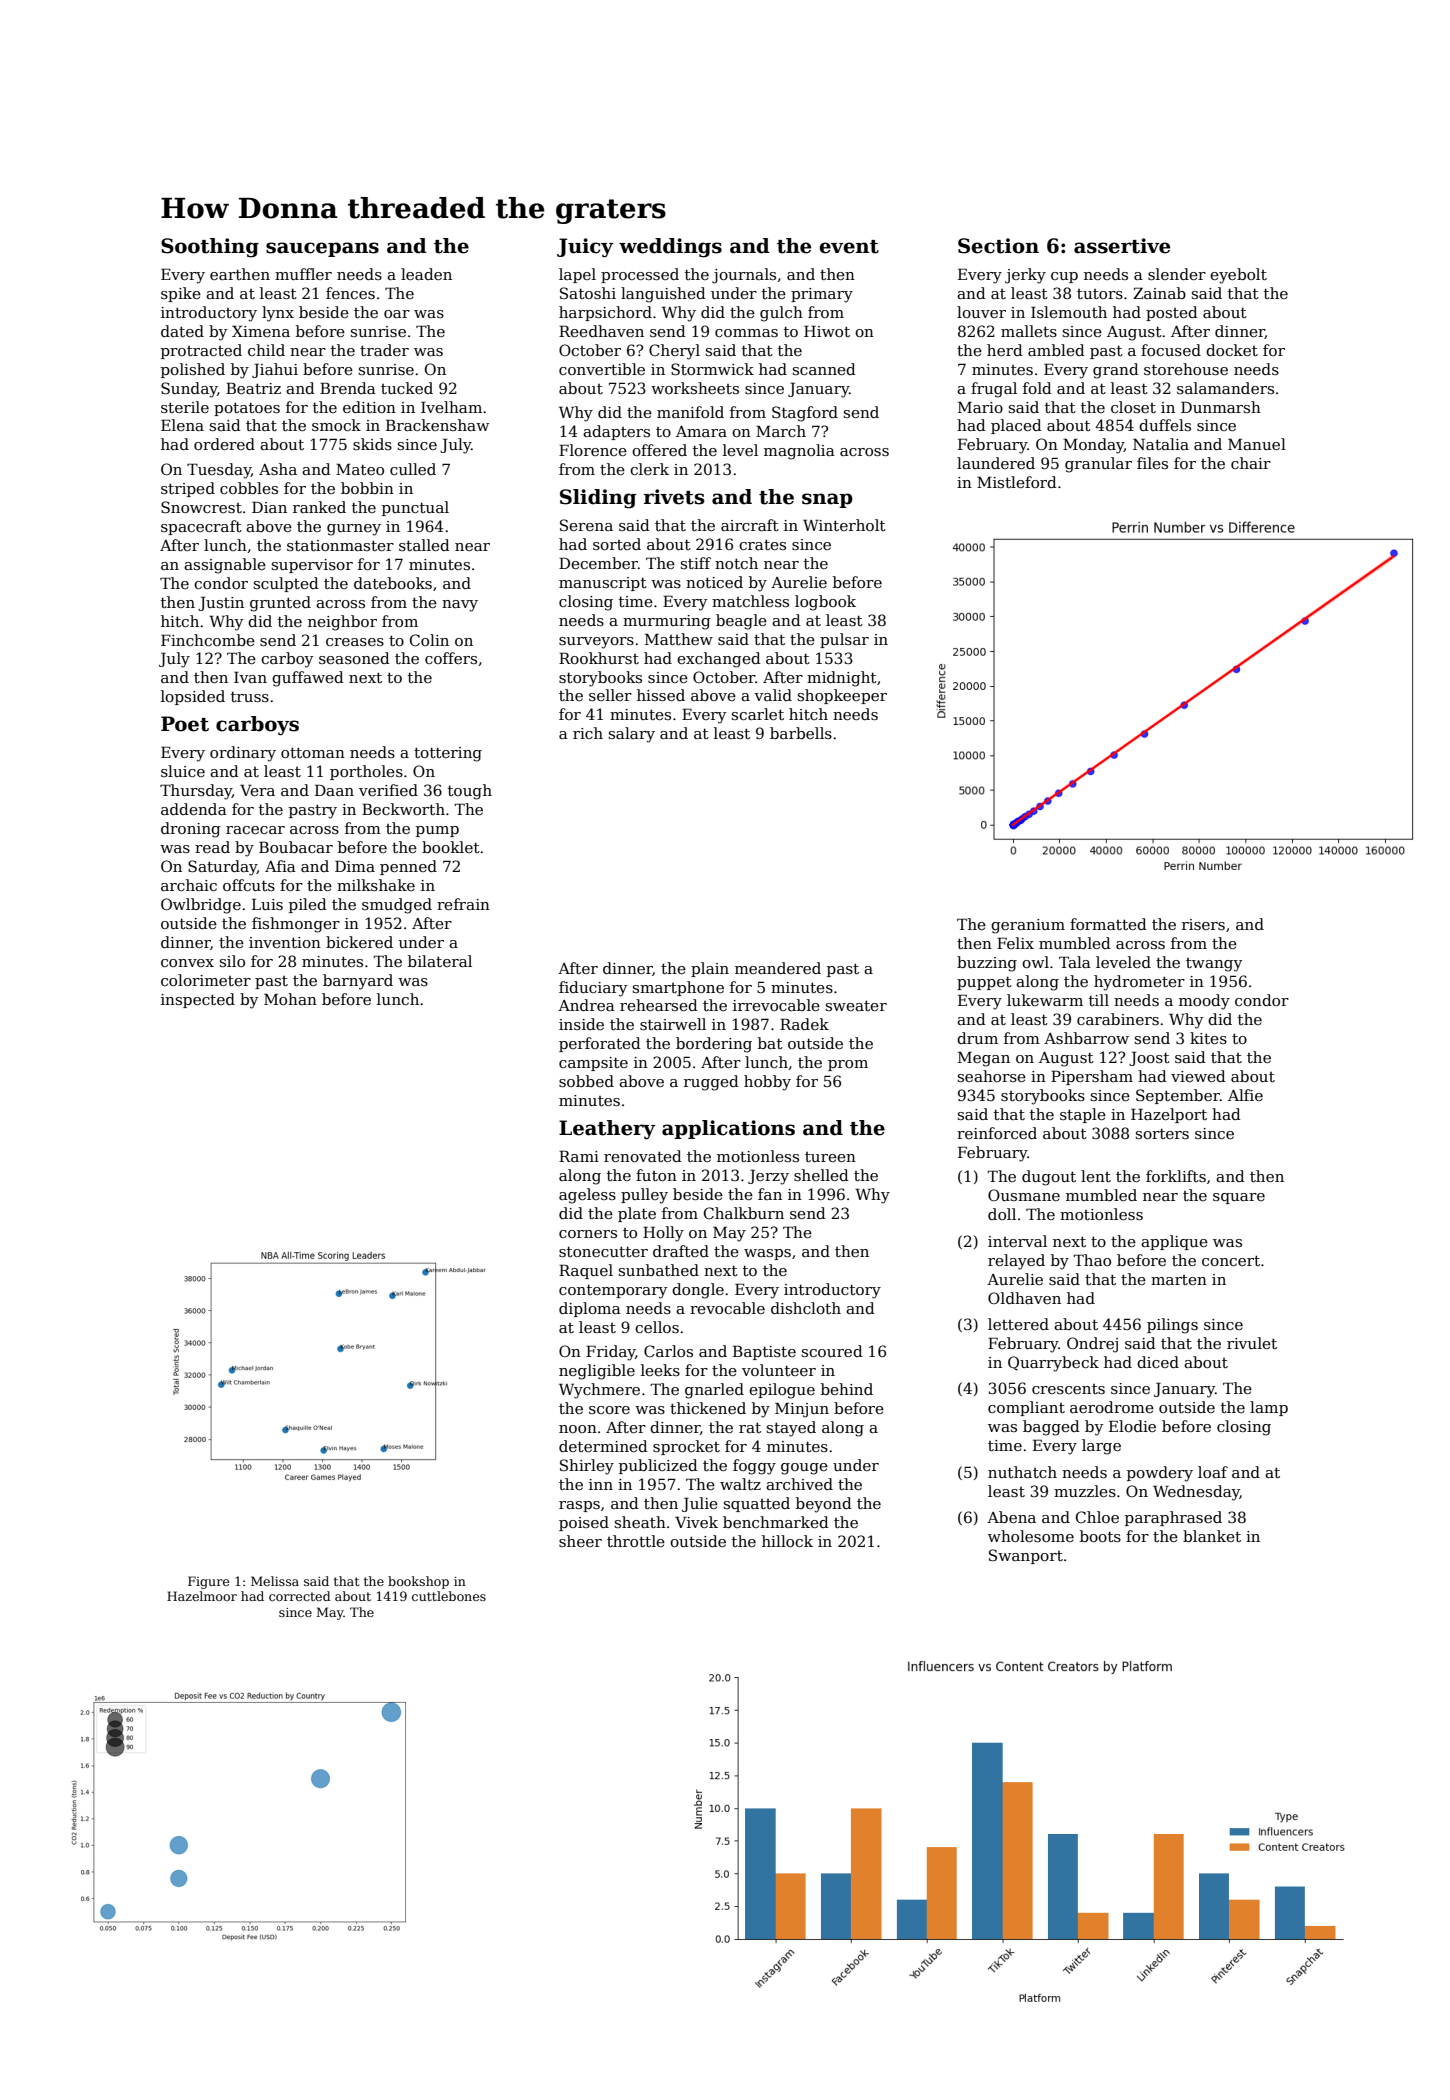  What do you see at coordinates (1152, 463) in the screenshot?
I see `files` at bounding box center [1152, 463].
